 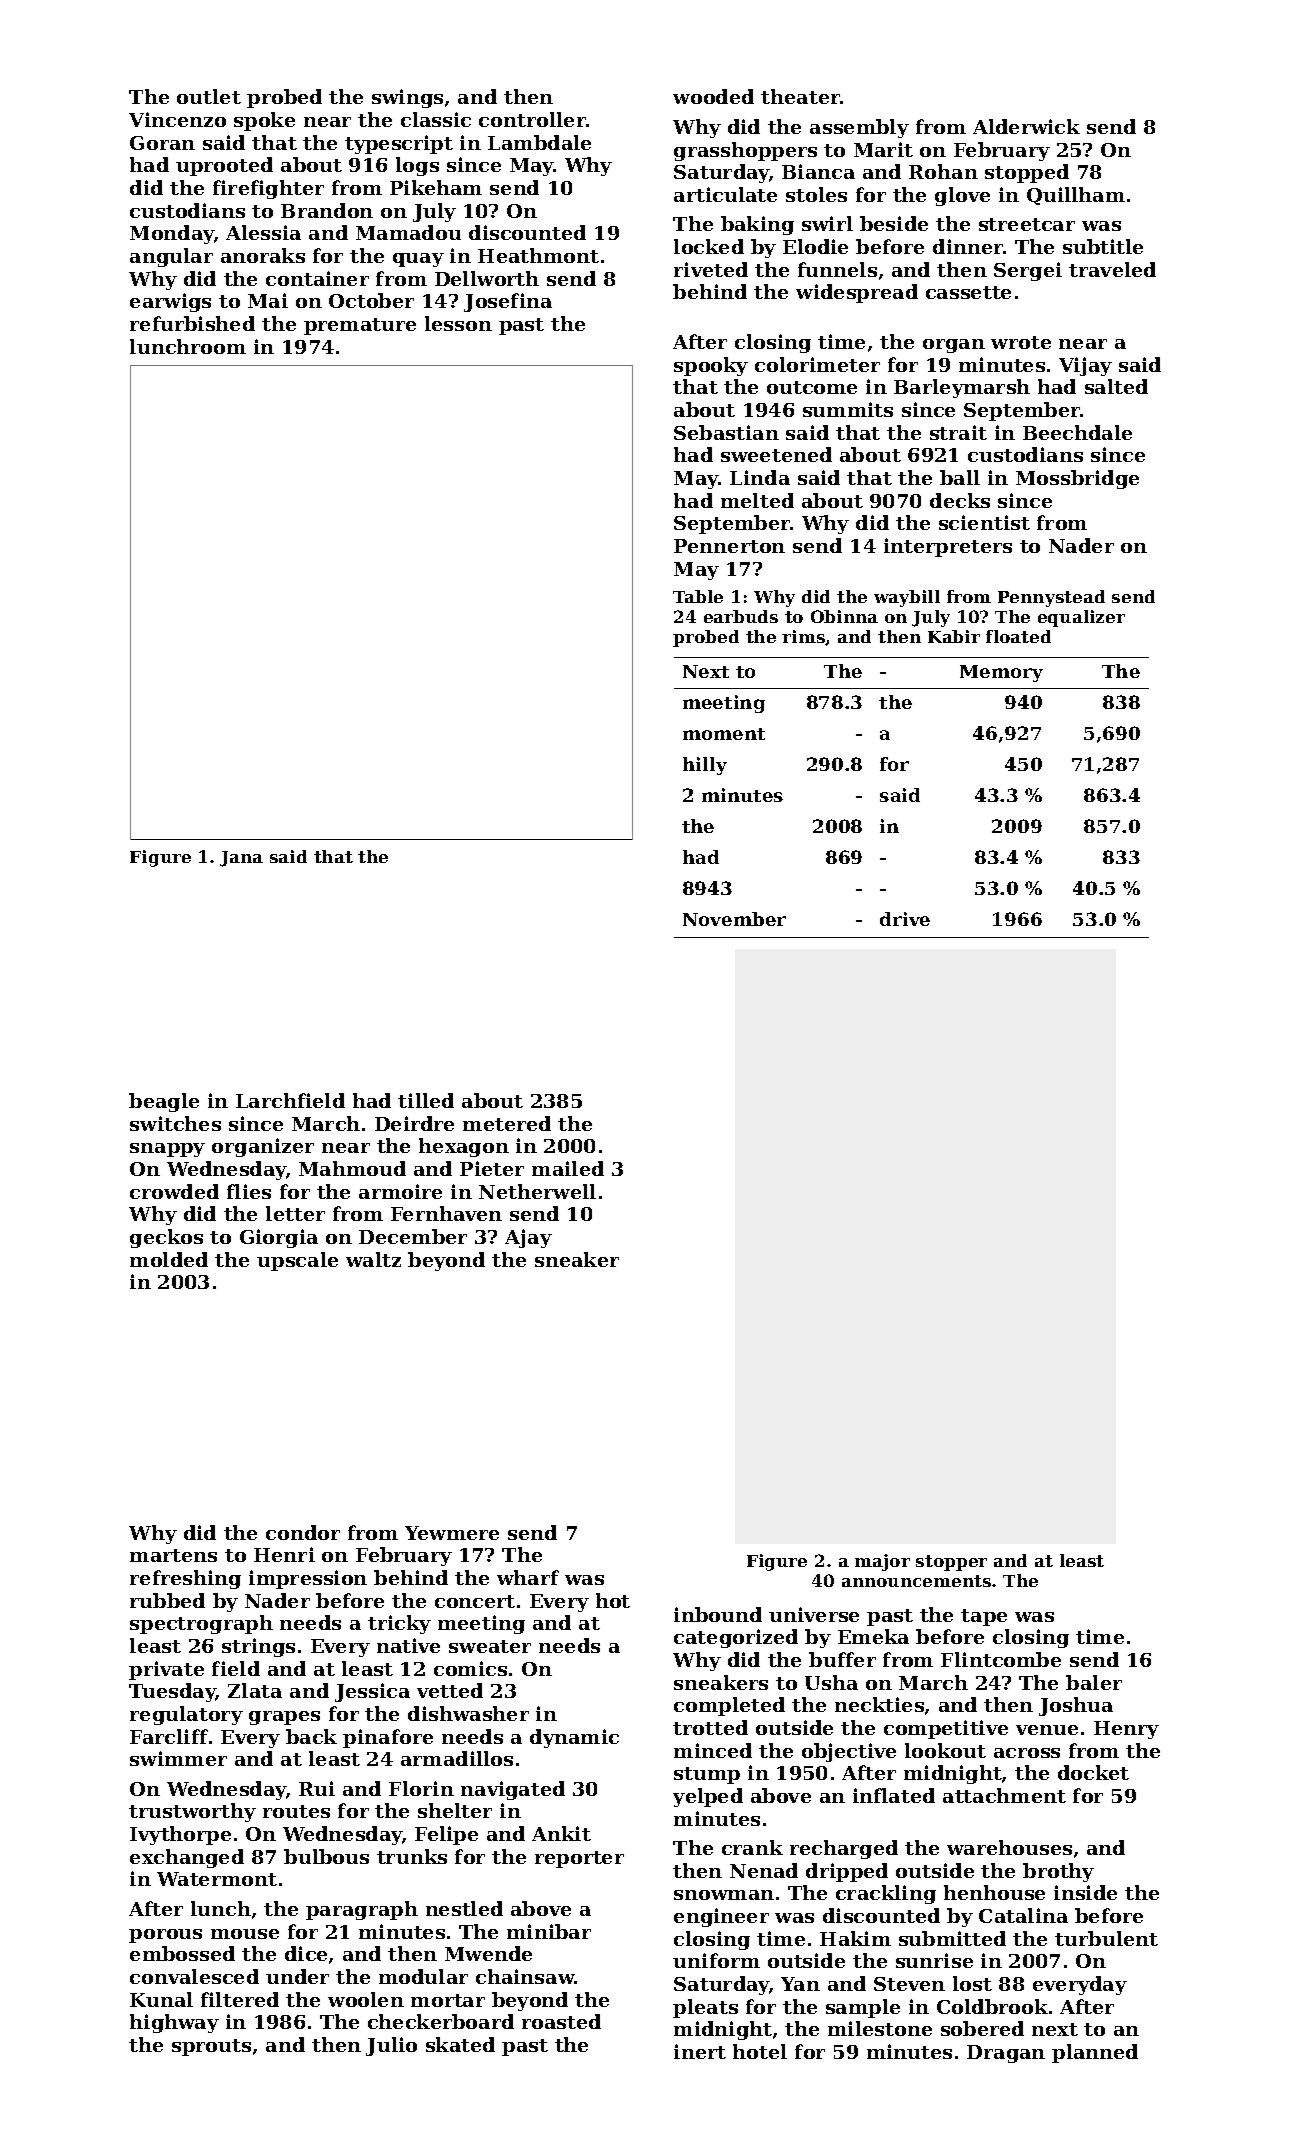 What do you see at coordinates (217, 1879) in the screenshot?
I see `Watermont` at bounding box center [217, 1879].
